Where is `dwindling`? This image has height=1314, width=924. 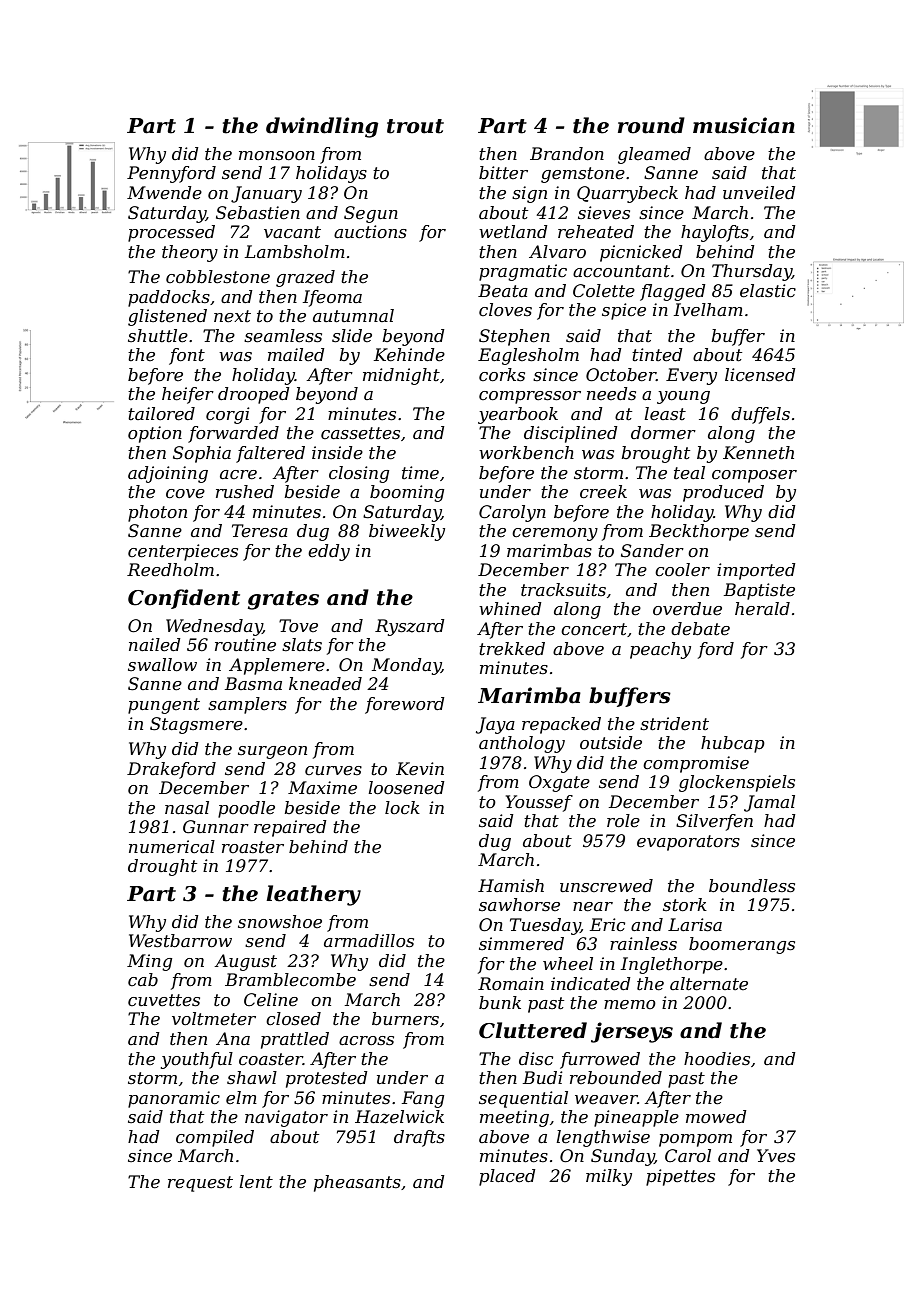 dwindling is located at coordinates (322, 127).
